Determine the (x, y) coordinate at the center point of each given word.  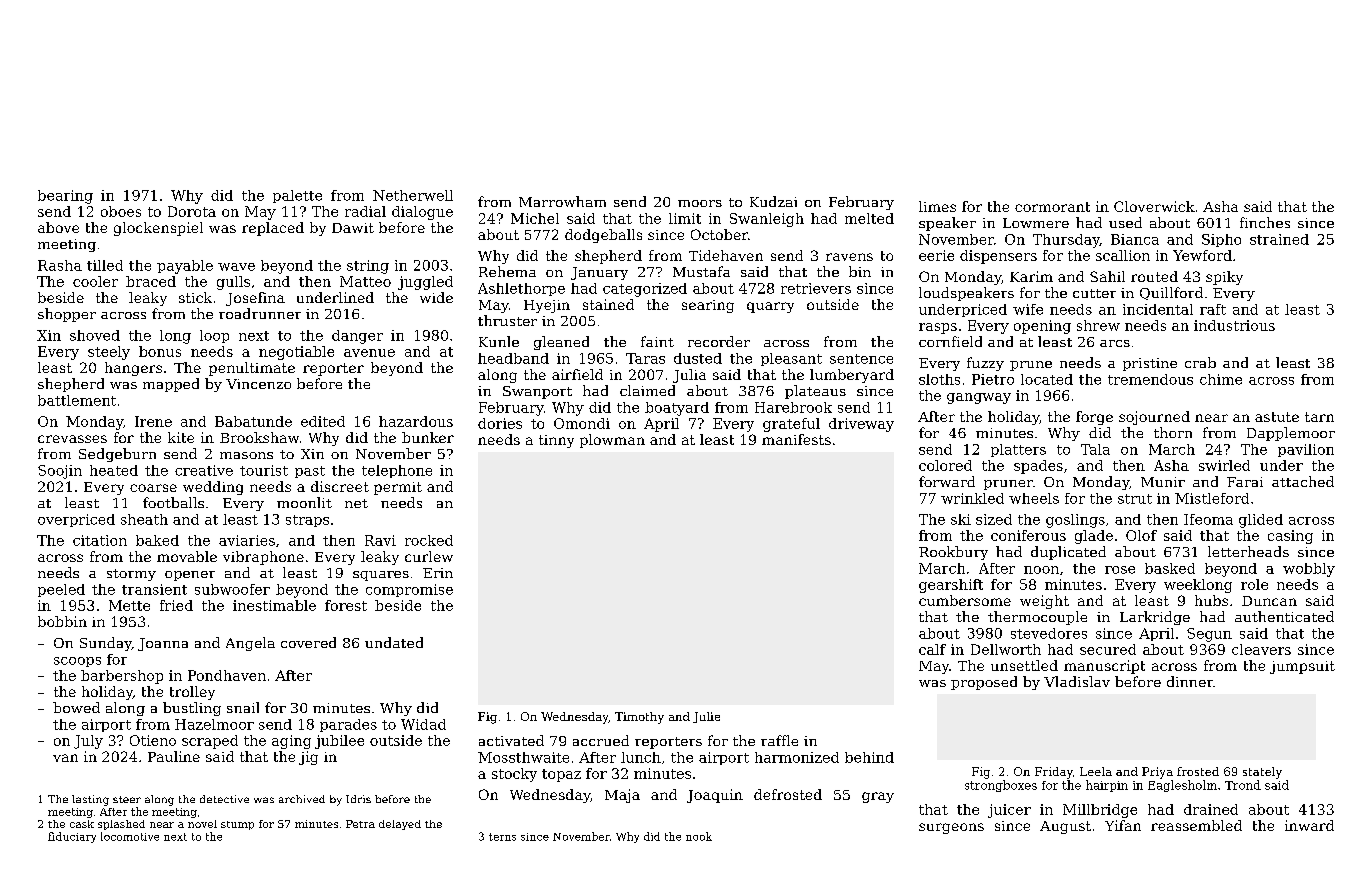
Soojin (60, 472)
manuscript (1104, 667)
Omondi (582, 423)
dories (500, 423)
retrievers (816, 288)
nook (699, 836)
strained (1279, 239)
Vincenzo (258, 384)
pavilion (1306, 450)
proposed (984, 683)
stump (237, 825)
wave (236, 267)
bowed (76, 707)
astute (1277, 417)
